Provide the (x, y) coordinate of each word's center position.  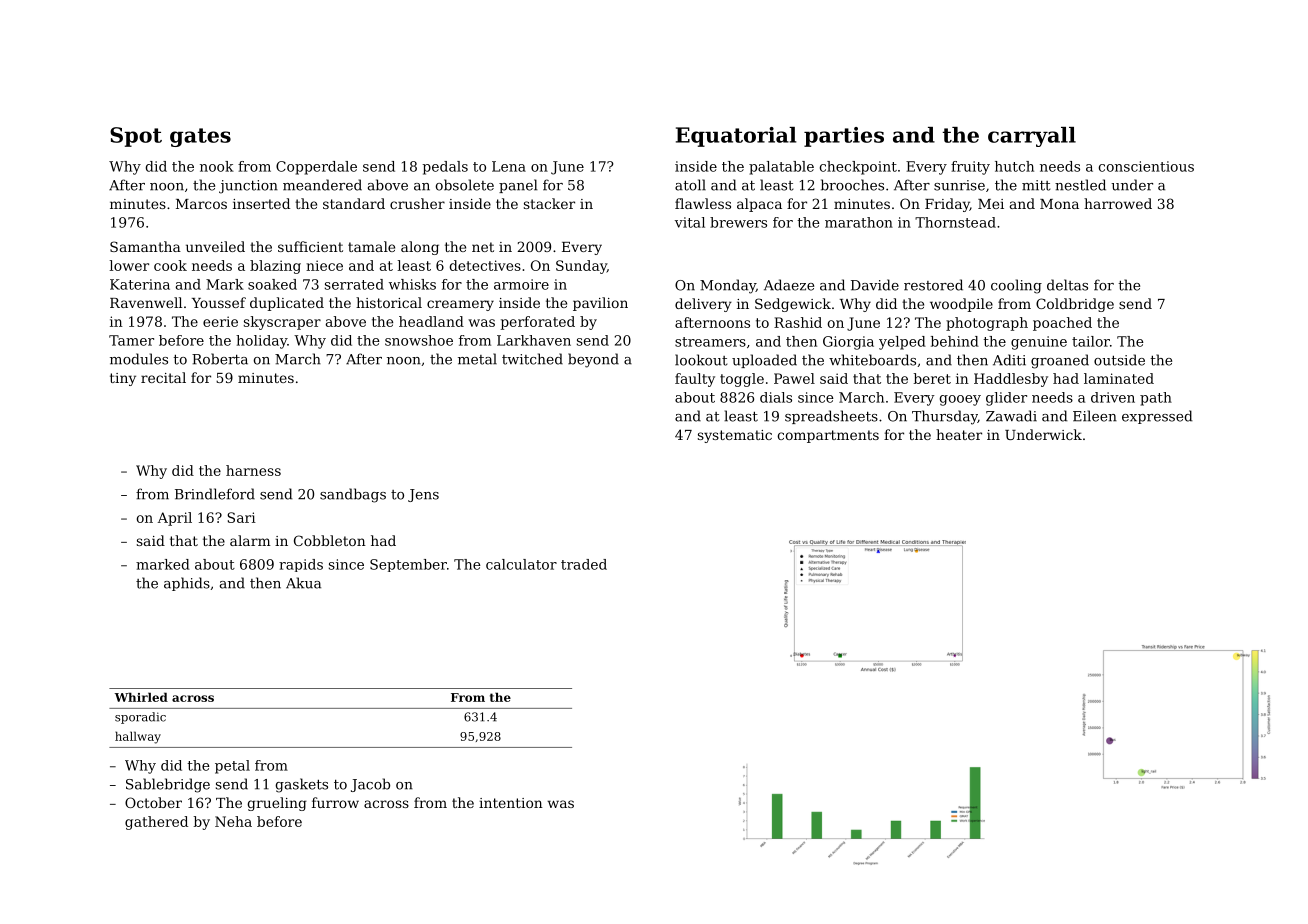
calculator (521, 564)
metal (477, 359)
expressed (1157, 417)
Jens (423, 495)
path (1156, 399)
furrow (335, 802)
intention (511, 803)
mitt (1036, 185)
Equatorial (736, 137)
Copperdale (316, 168)
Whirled (141, 697)
